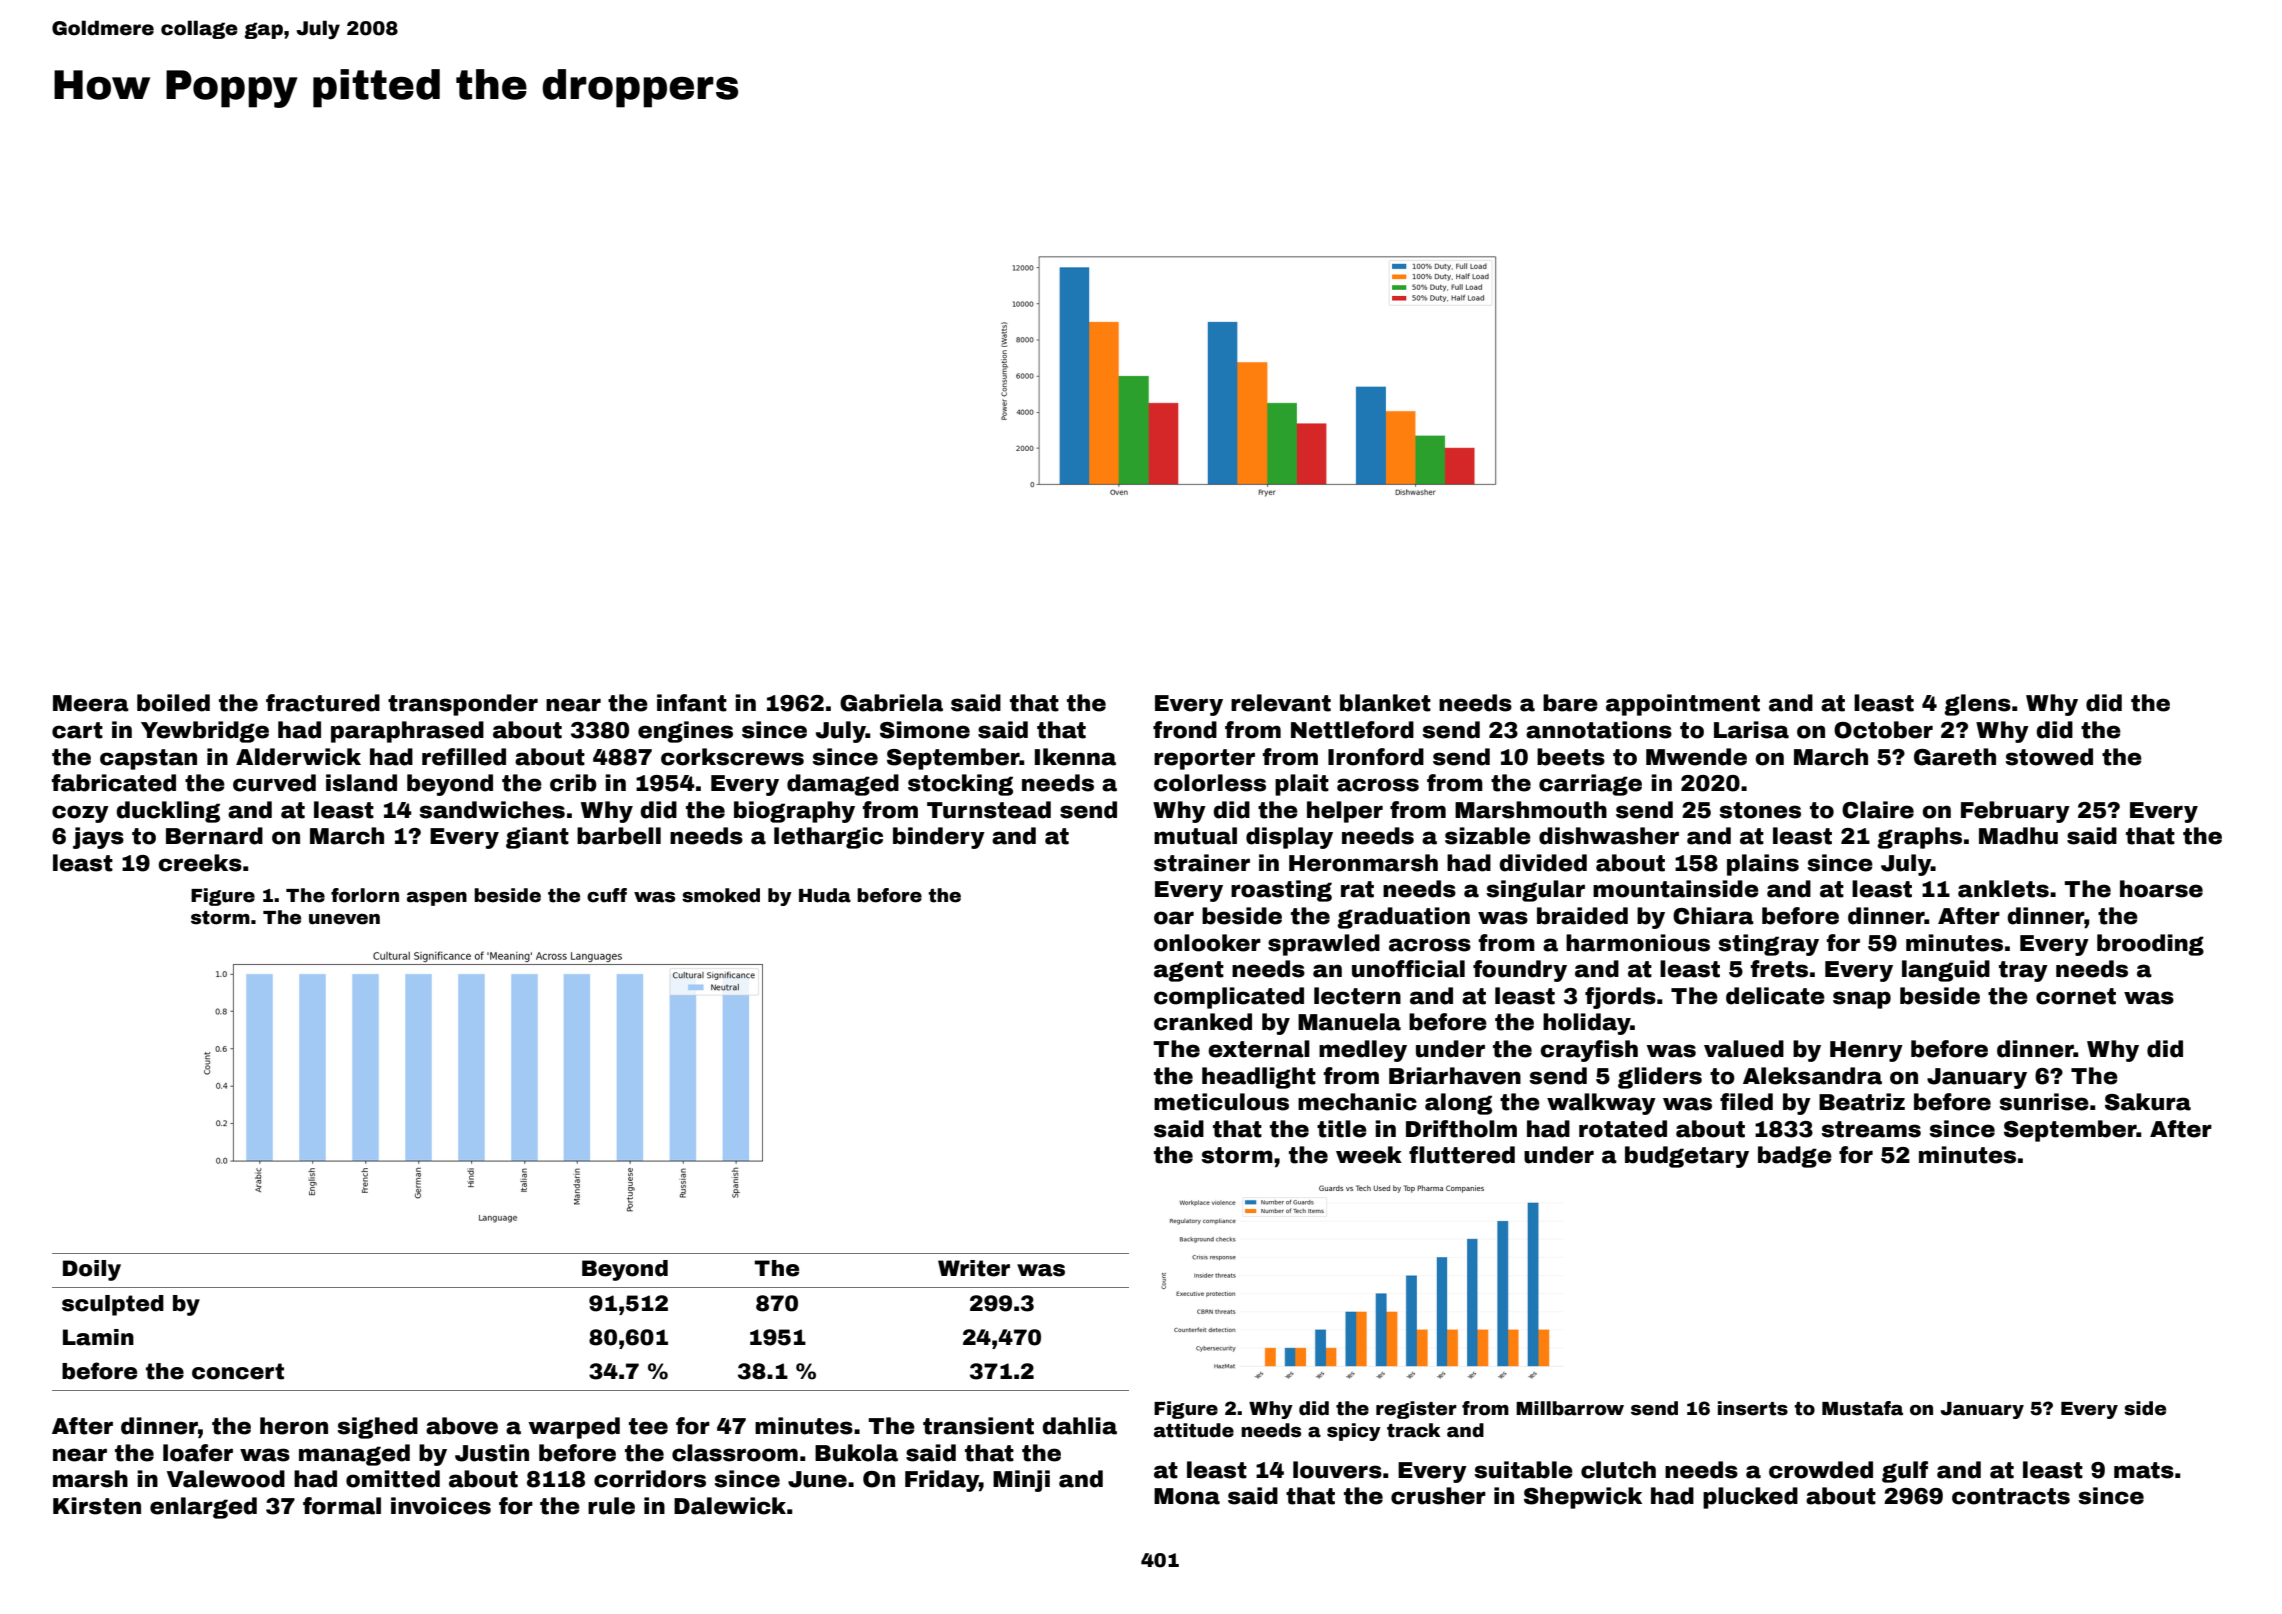  What do you see at coordinates (974, 1268) in the screenshot?
I see `Writer` at bounding box center [974, 1268].
